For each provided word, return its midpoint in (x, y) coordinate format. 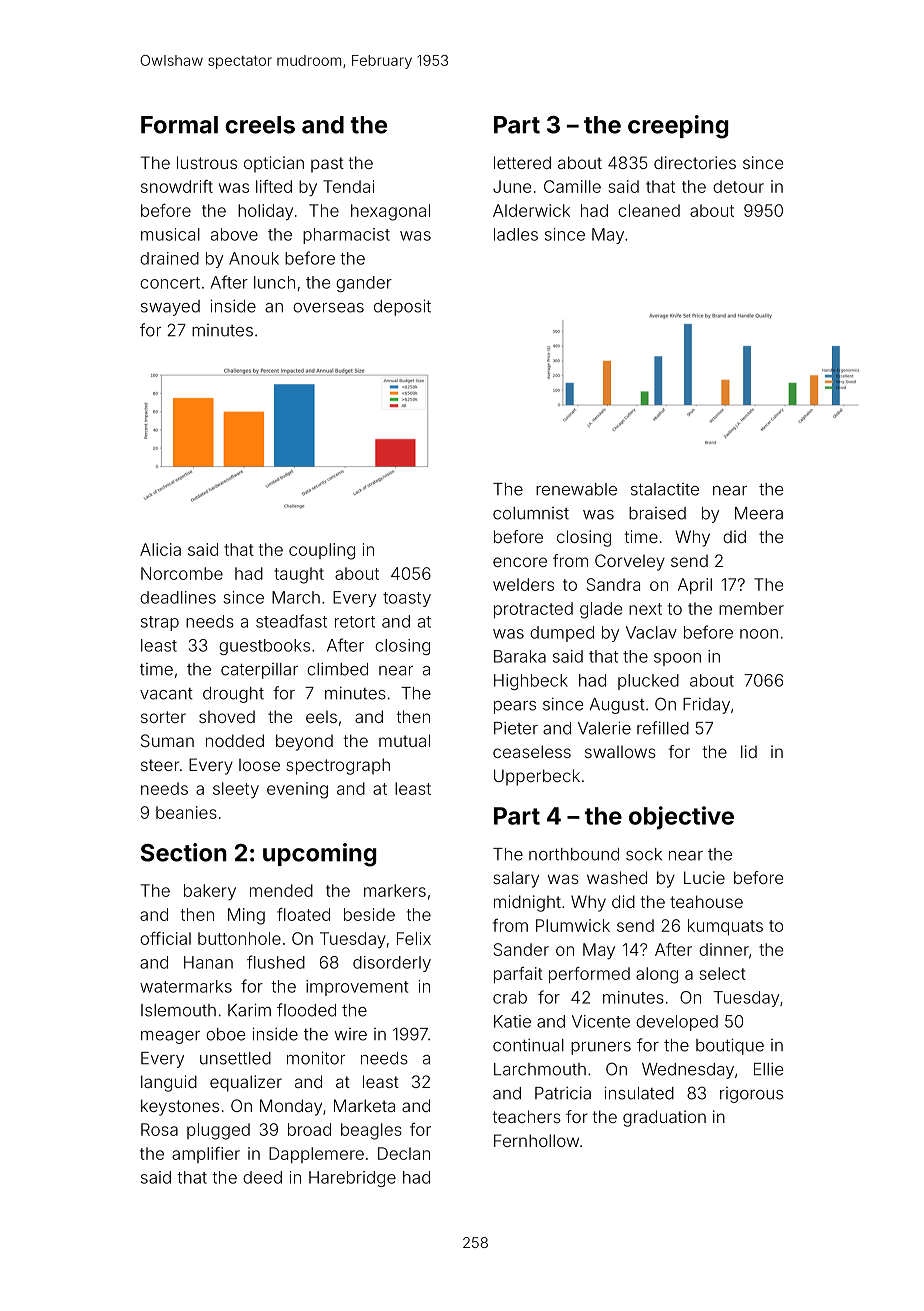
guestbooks (264, 647)
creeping (678, 127)
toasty (407, 599)
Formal (179, 125)
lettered (522, 162)
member (751, 608)
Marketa (364, 1105)
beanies (186, 812)
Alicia (160, 549)
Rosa (159, 1129)
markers (395, 890)
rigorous (751, 1095)
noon (759, 634)
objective (681, 818)
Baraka (520, 656)
